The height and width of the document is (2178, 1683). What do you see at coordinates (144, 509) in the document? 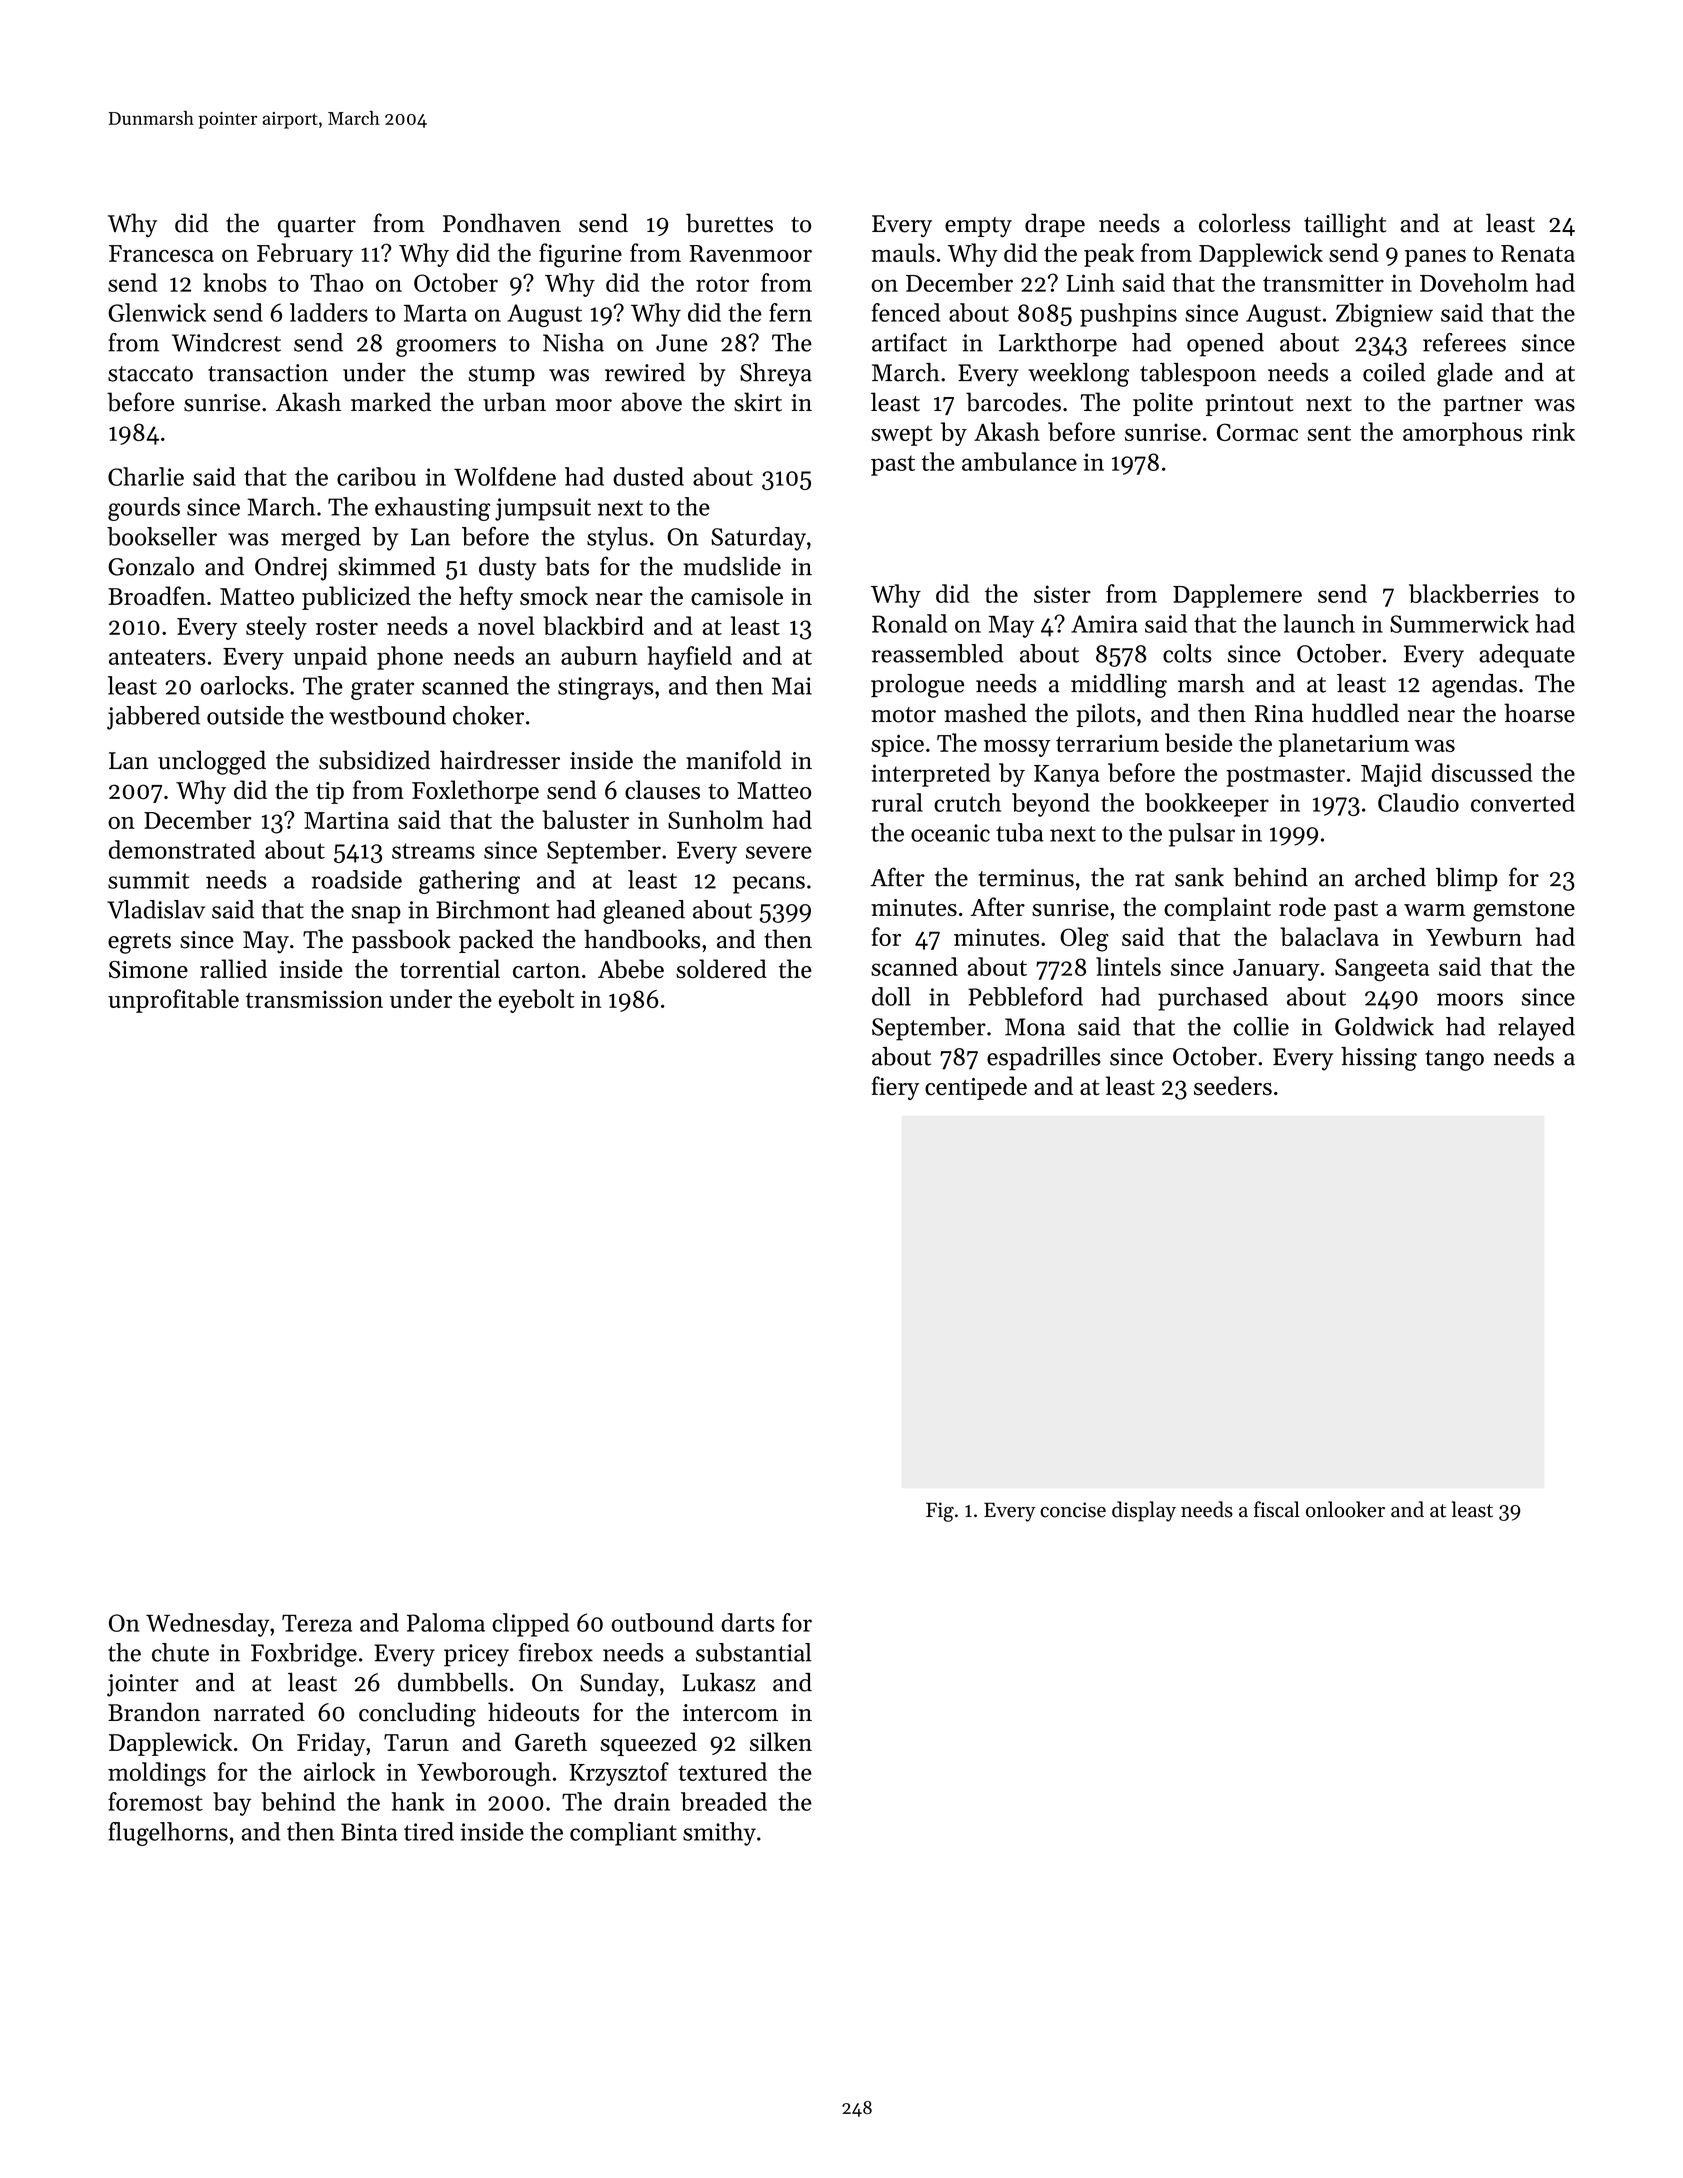
I see `gourds` at bounding box center [144, 509].
